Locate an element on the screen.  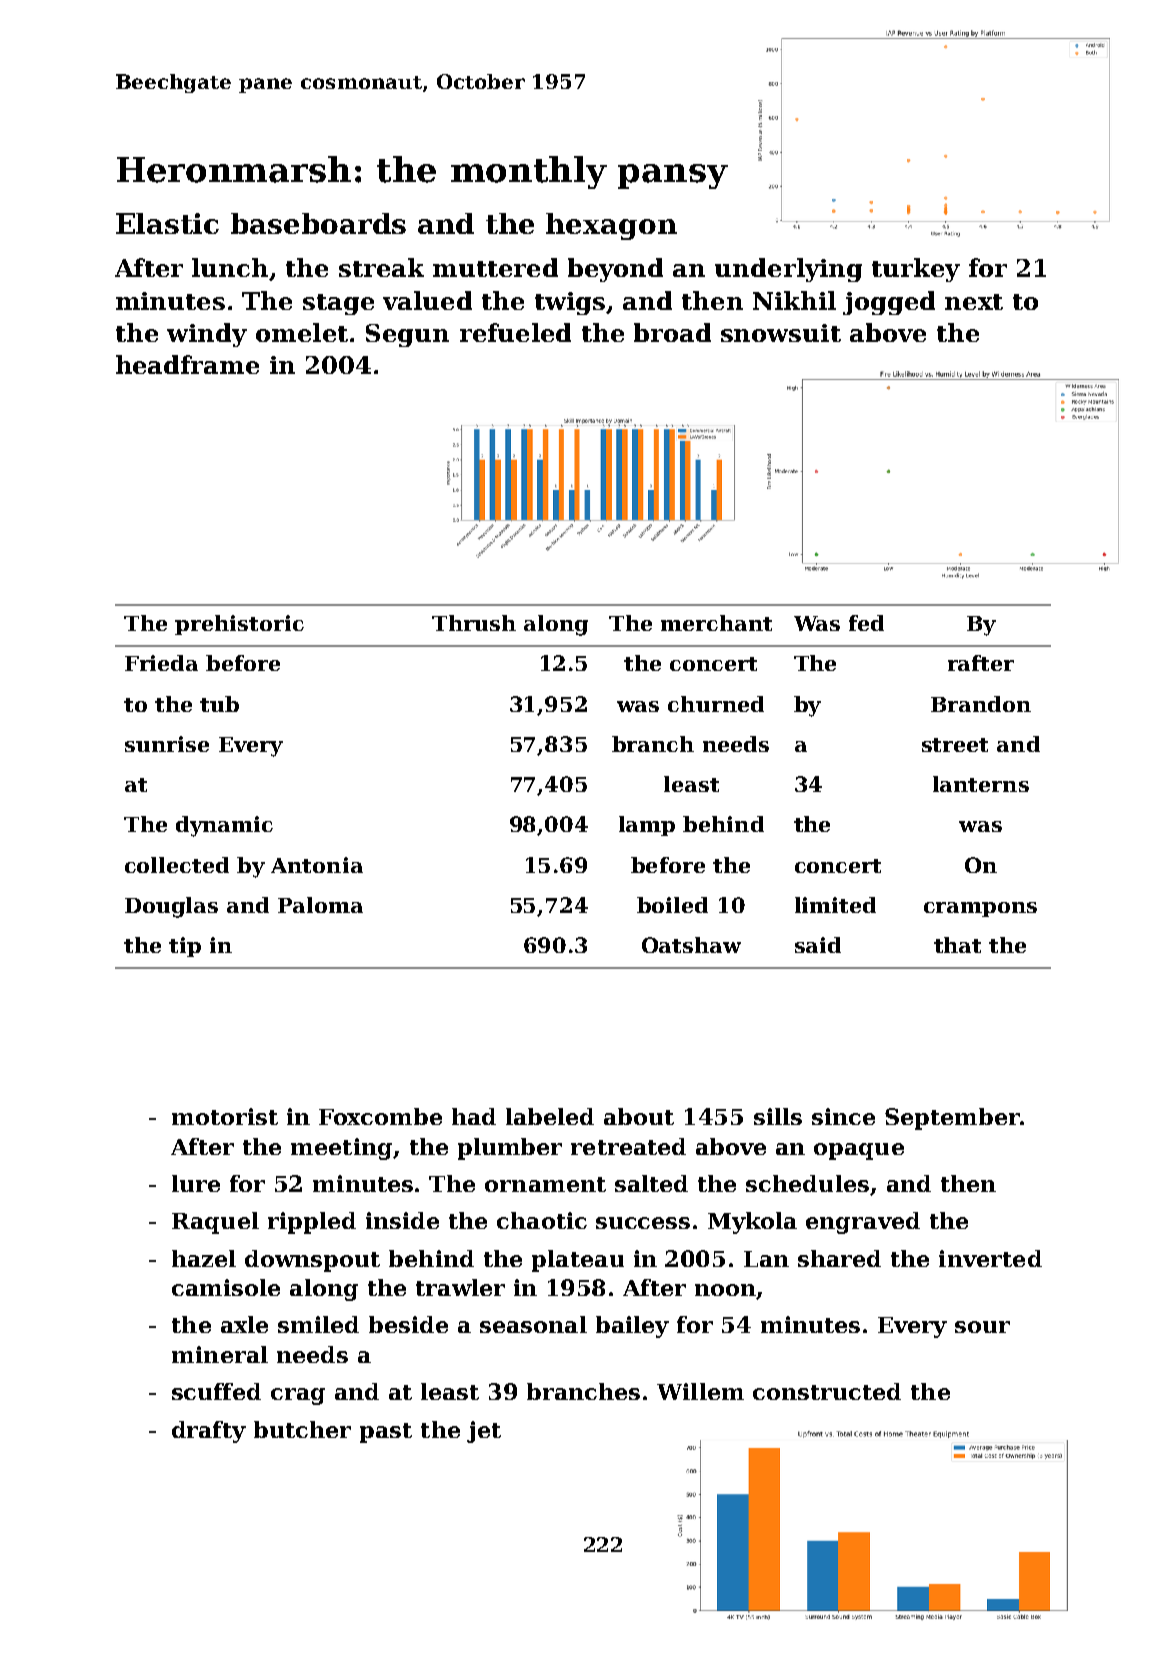
refueled is located at coordinates (515, 332).
